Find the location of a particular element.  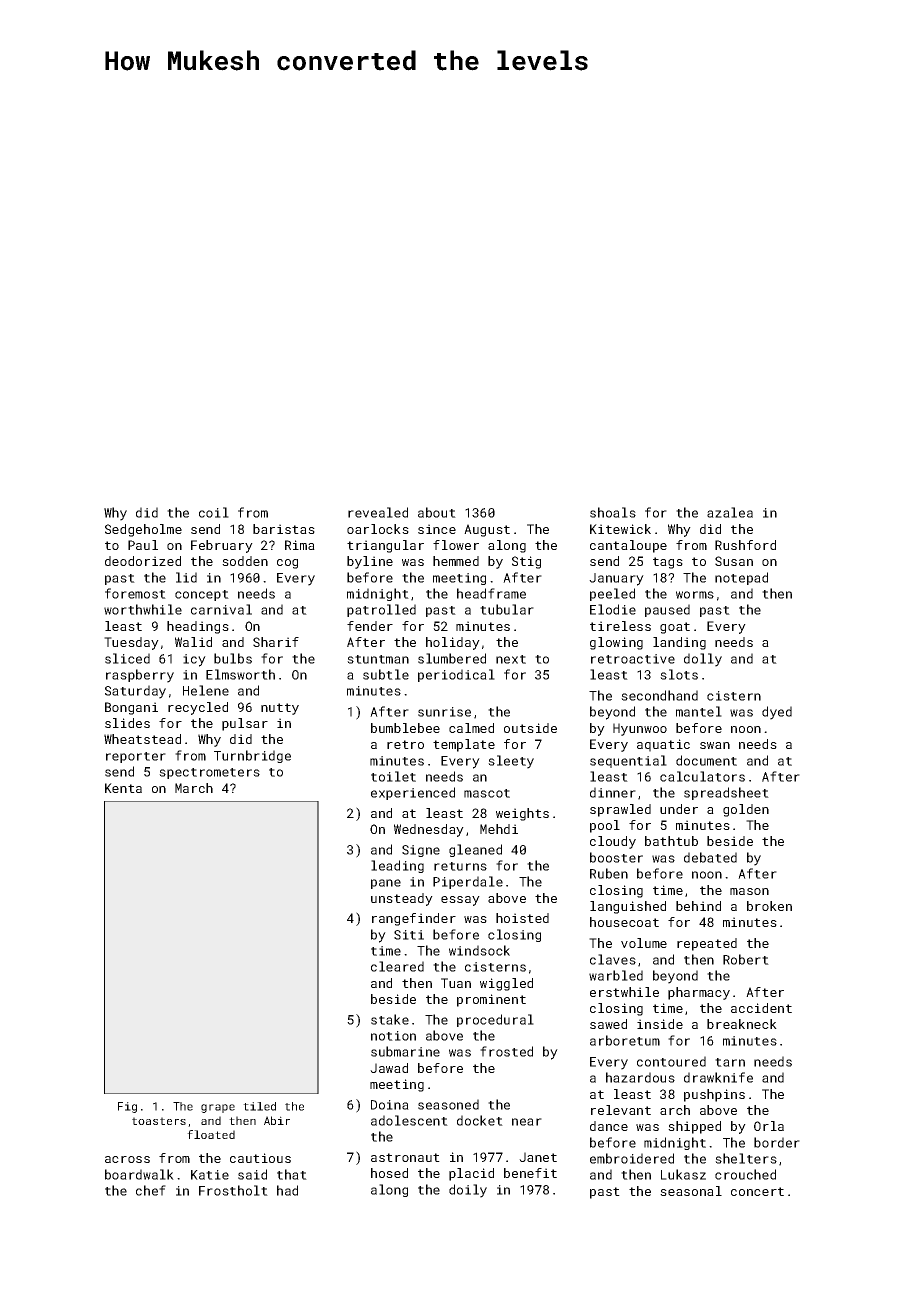

pane is located at coordinates (386, 884).
